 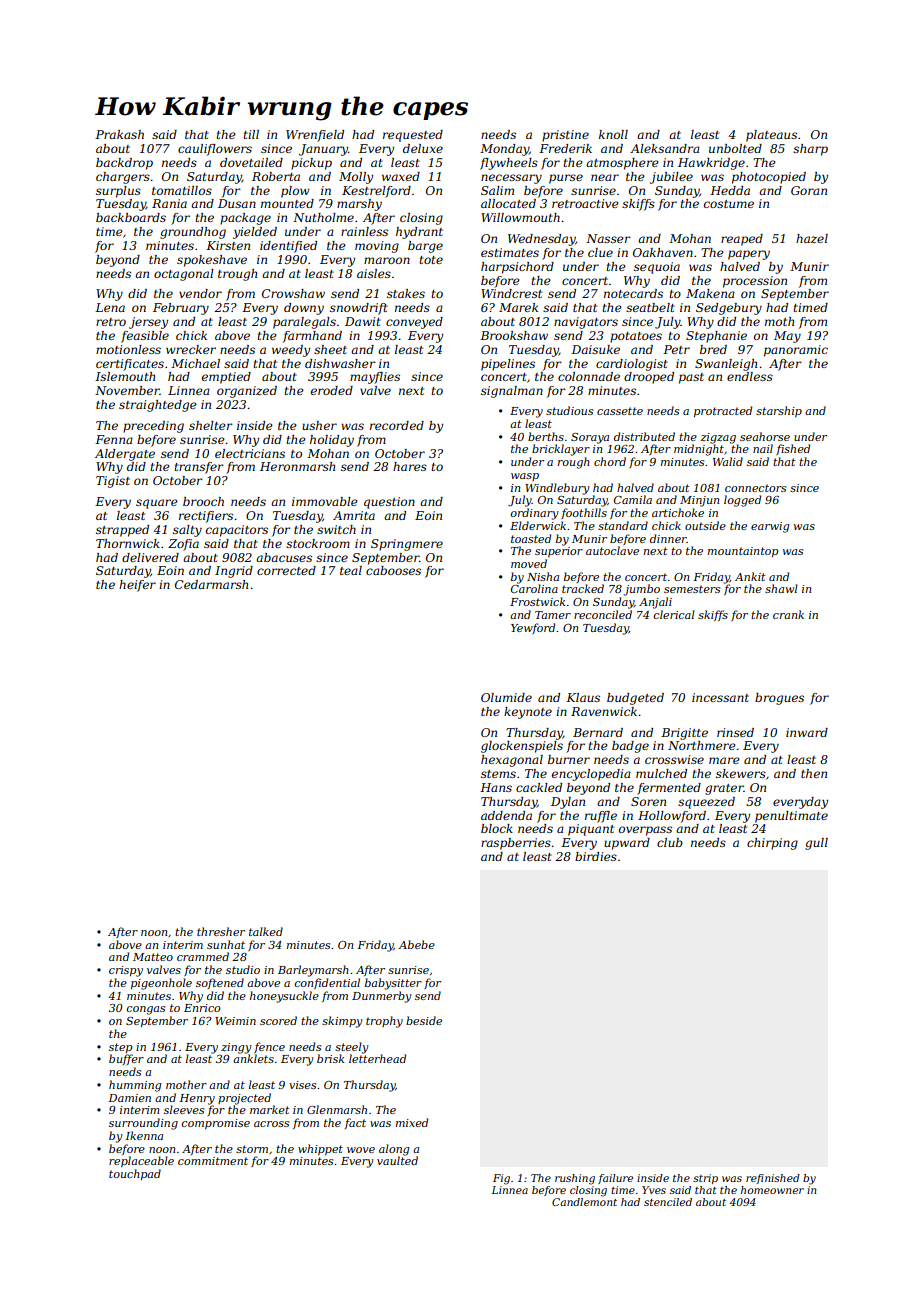 I want to click on Henry, so click(x=197, y=1099).
